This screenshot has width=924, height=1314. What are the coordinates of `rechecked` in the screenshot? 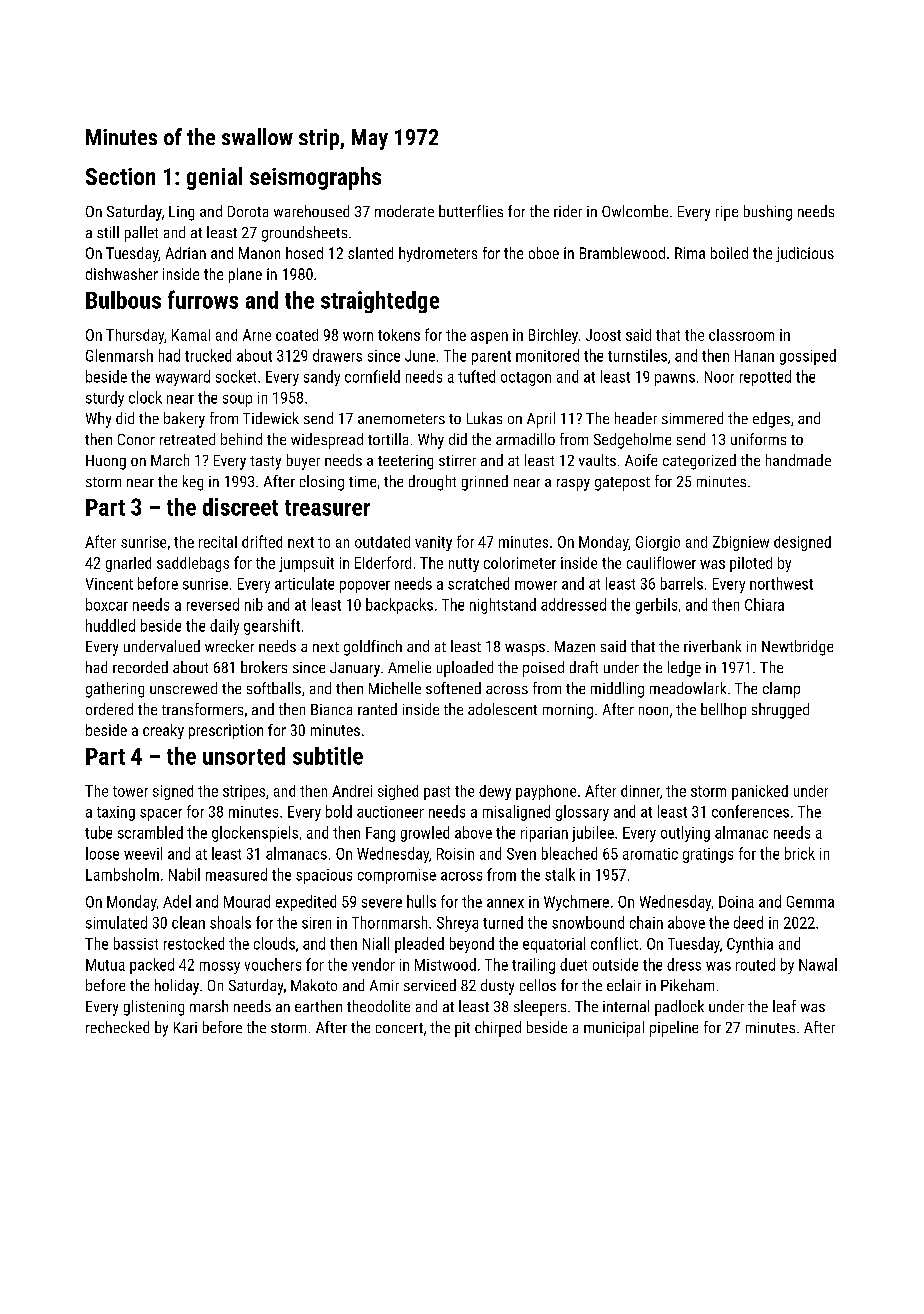 It's located at (117, 1027).
